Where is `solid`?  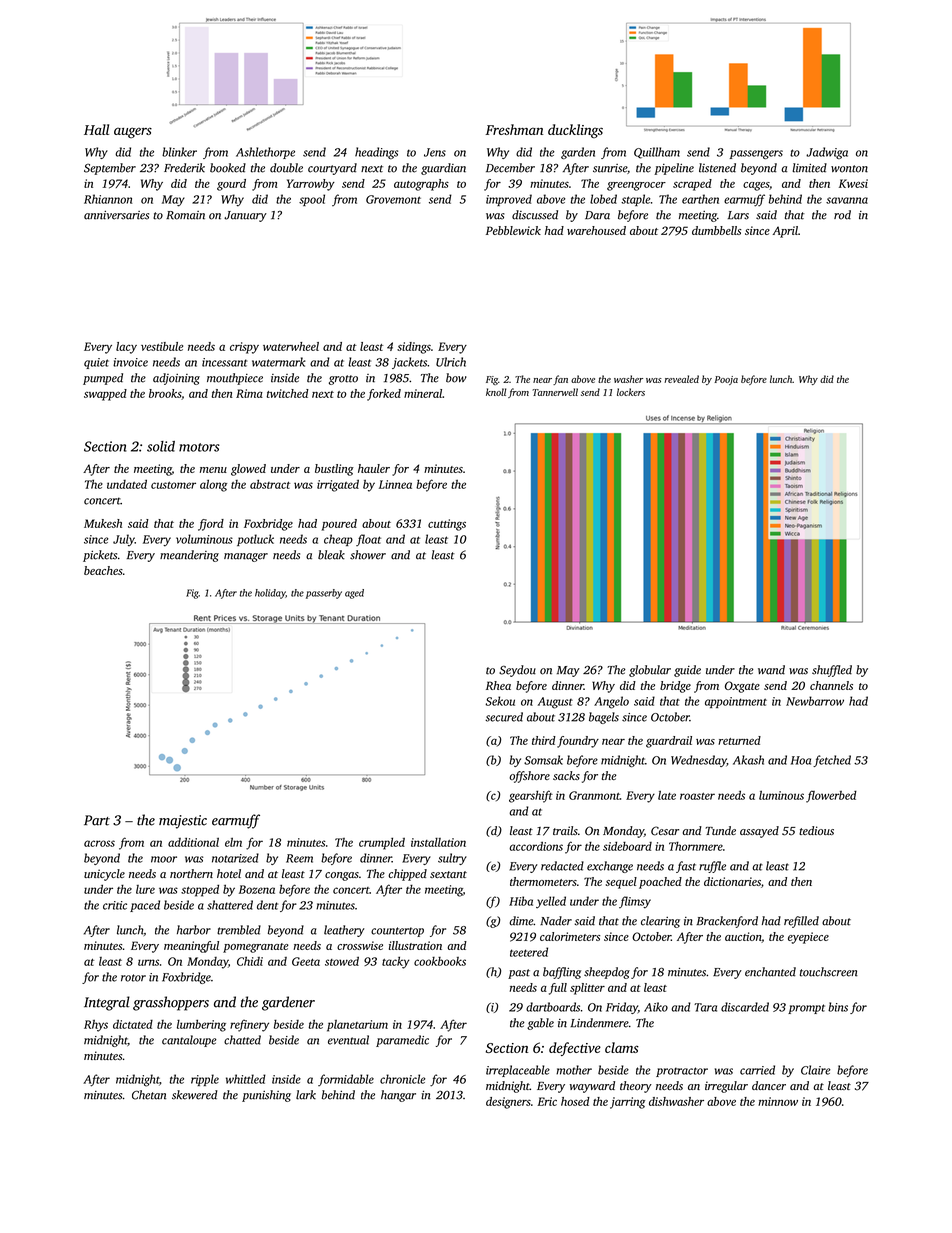 solid is located at coordinates (161, 446).
